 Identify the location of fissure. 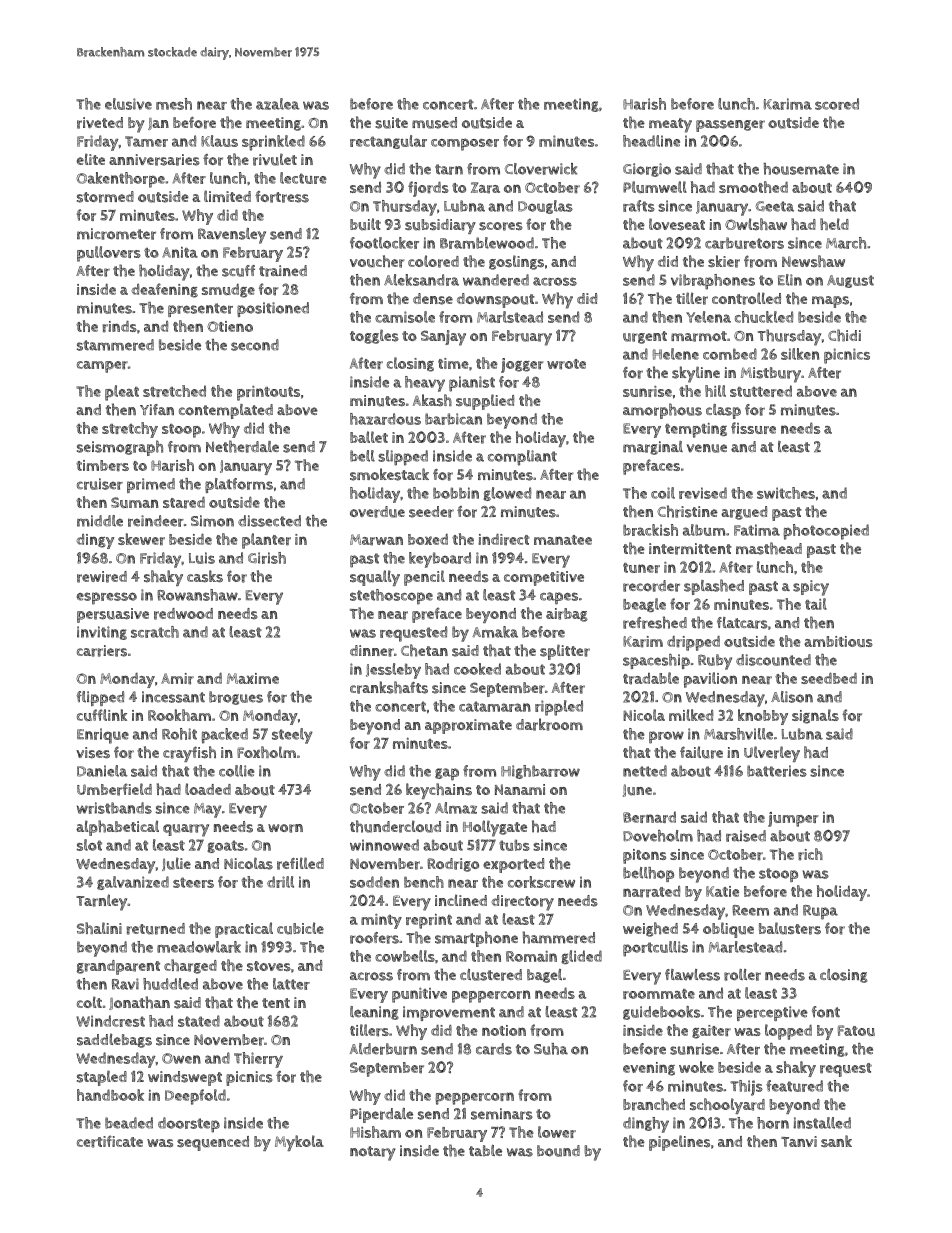
(753, 428).
